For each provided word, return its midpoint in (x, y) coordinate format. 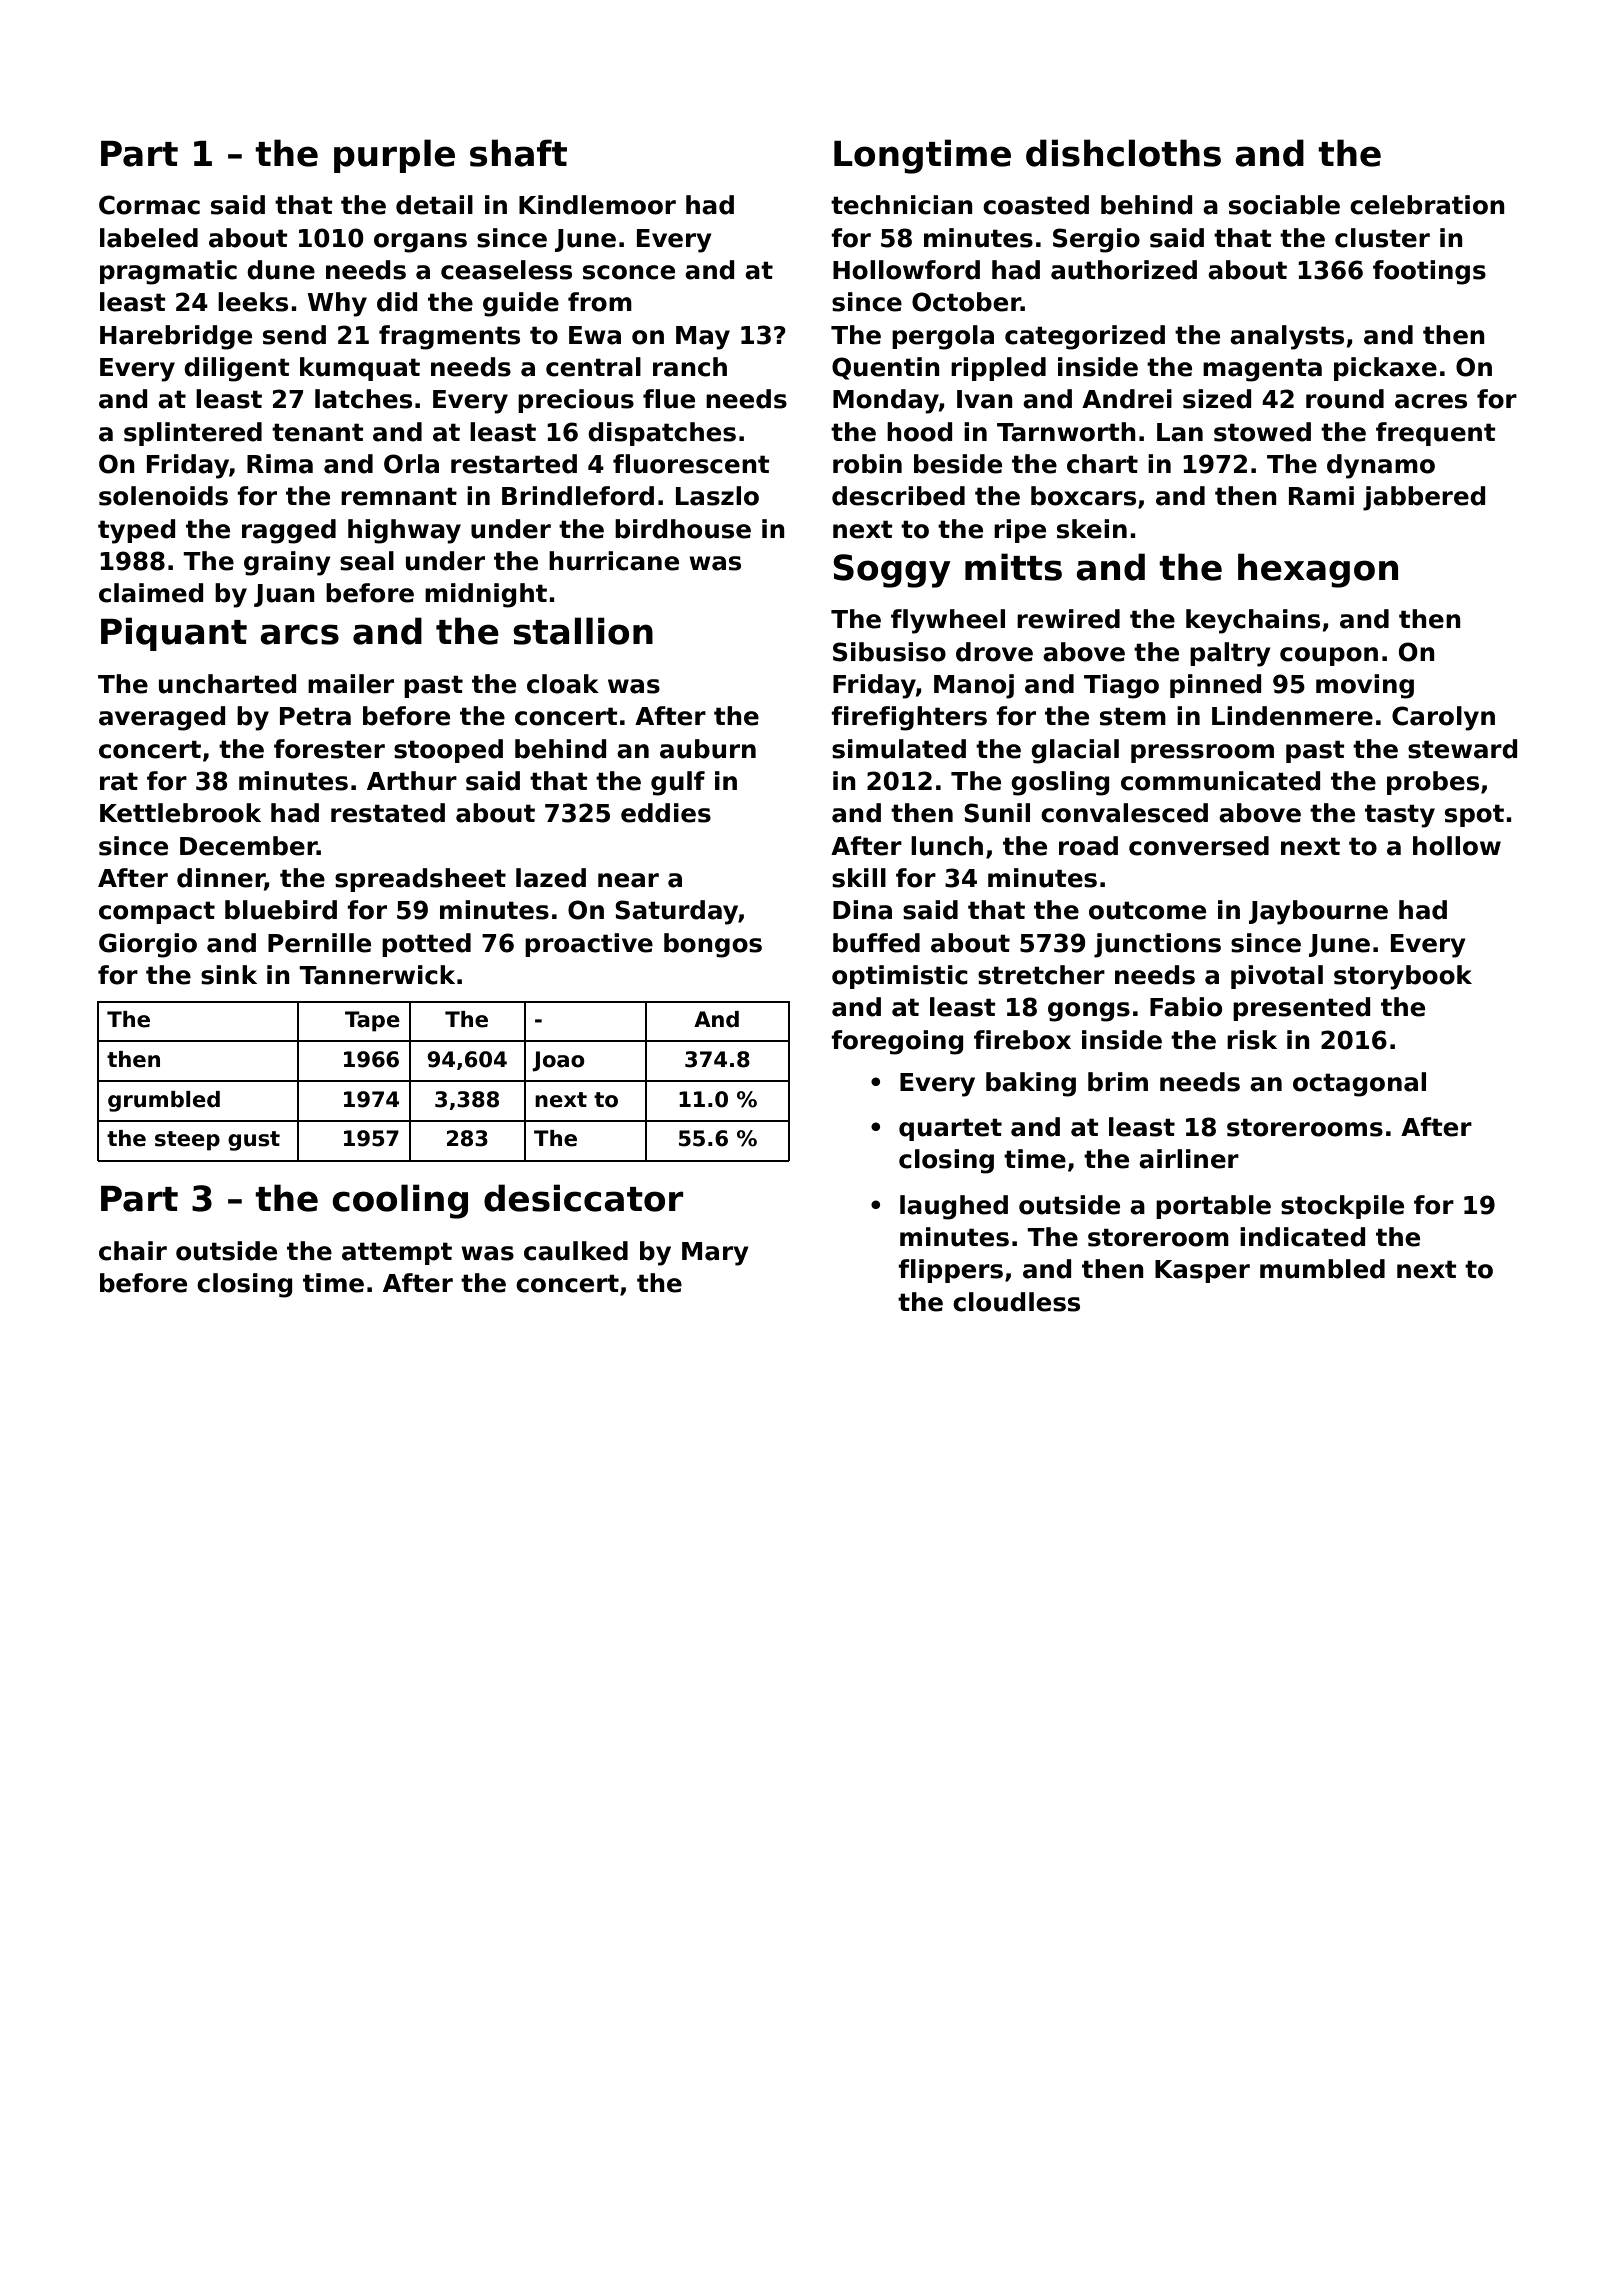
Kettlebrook (180, 813)
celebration (1427, 205)
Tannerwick (377, 975)
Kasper (1202, 1271)
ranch (690, 367)
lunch (947, 846)
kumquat (360, 369)
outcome (1147, 910)
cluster (1382, 238)
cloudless (1016, 1302)
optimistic (900, 977)
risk (1252, 1040)
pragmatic (168, 272)
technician (902, 205)
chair (133, 1251)
